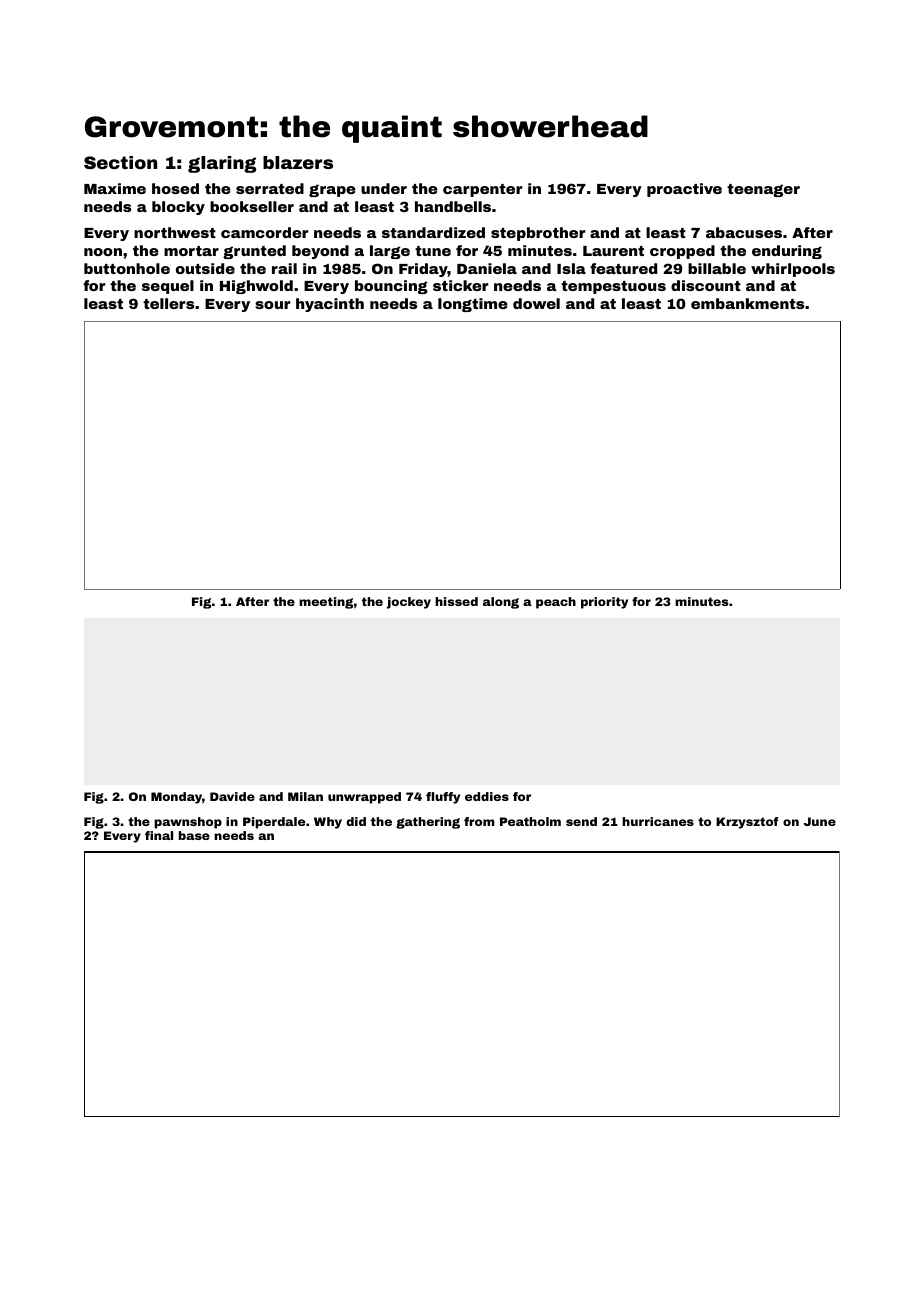  Describe the element at coordinates (384, 188) in the document. I see `under` at that location.
